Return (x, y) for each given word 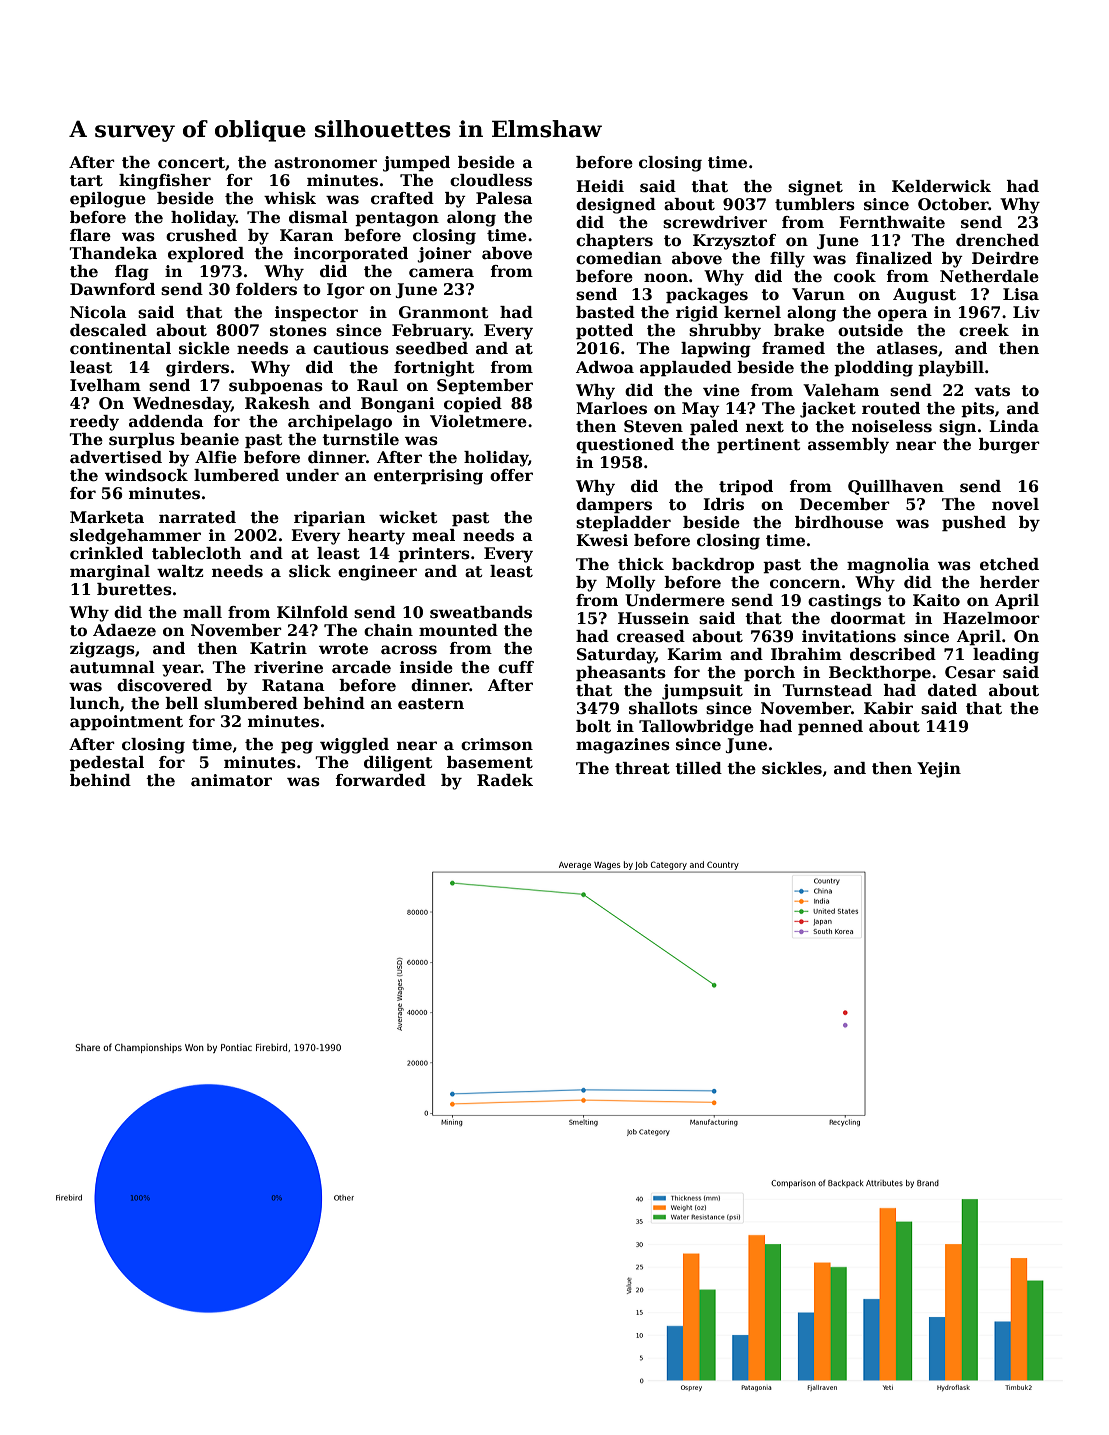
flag (132, 273)
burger (1009, 446)
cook (855, 276)
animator (231, 780)
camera (441, 273)
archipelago (340, 423)
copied (473, 405)
